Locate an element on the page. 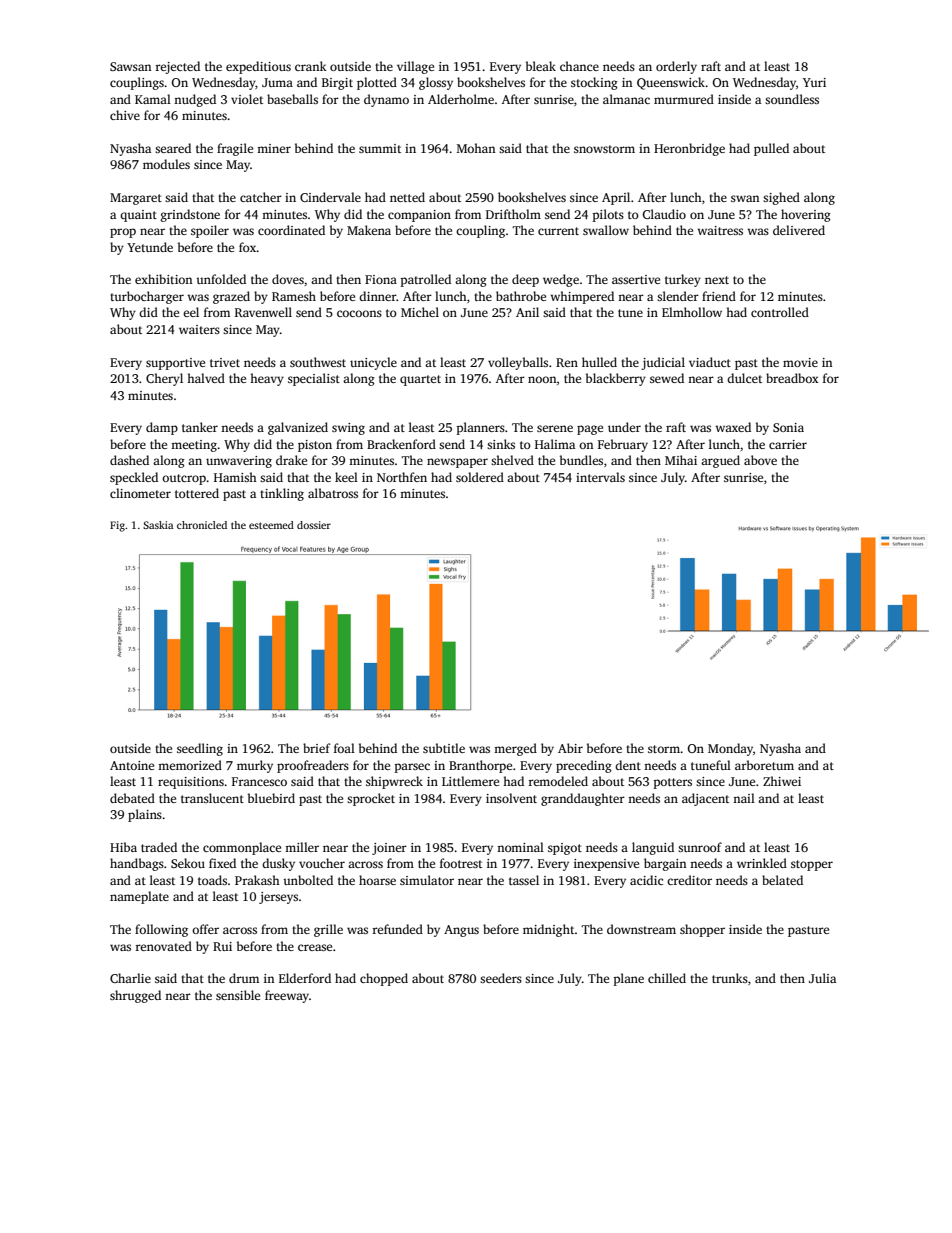 This image has height=1233, width=952. chronicled is located at coordinates (202, 525).
